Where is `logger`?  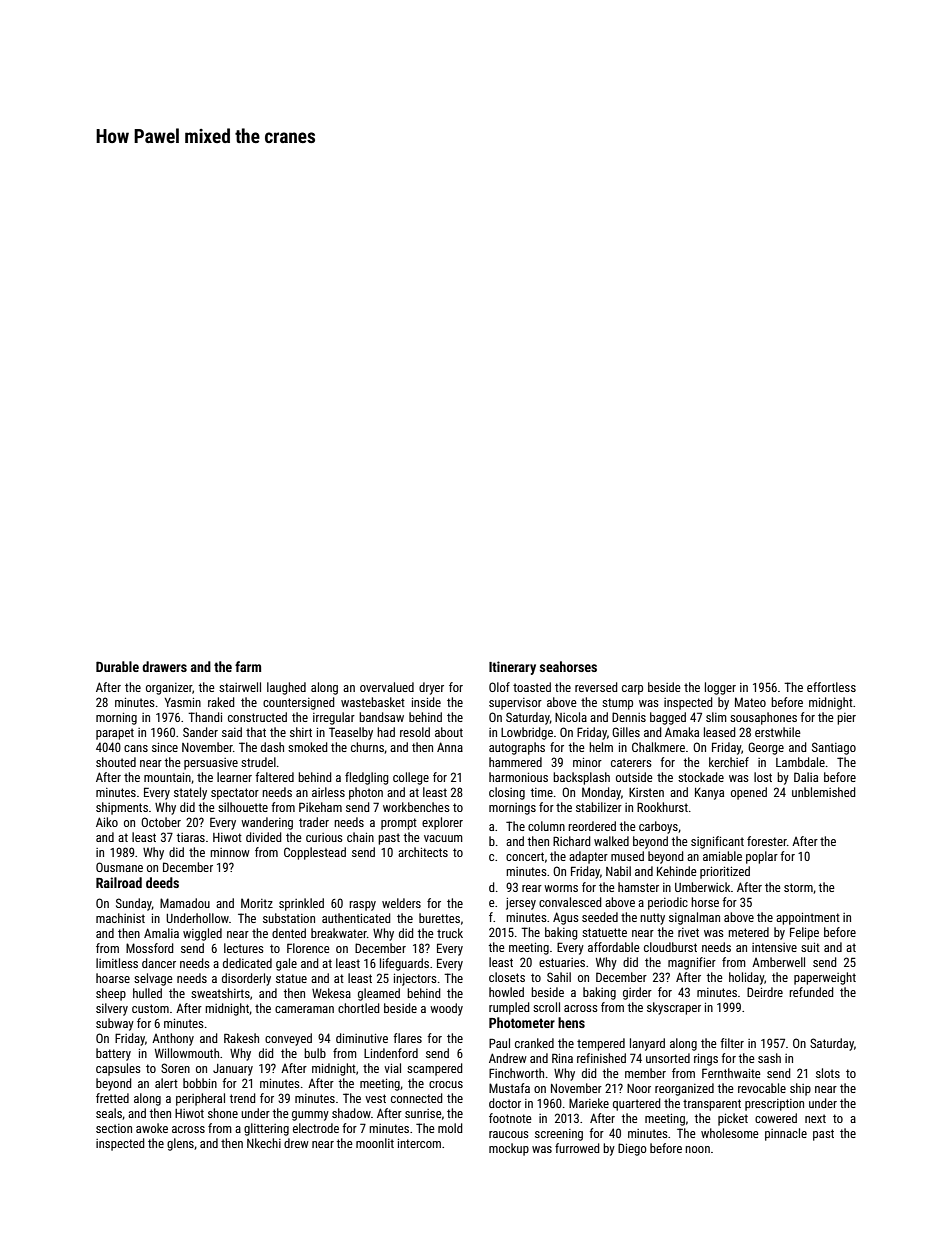 logger is located at coordinates (720, 688).
